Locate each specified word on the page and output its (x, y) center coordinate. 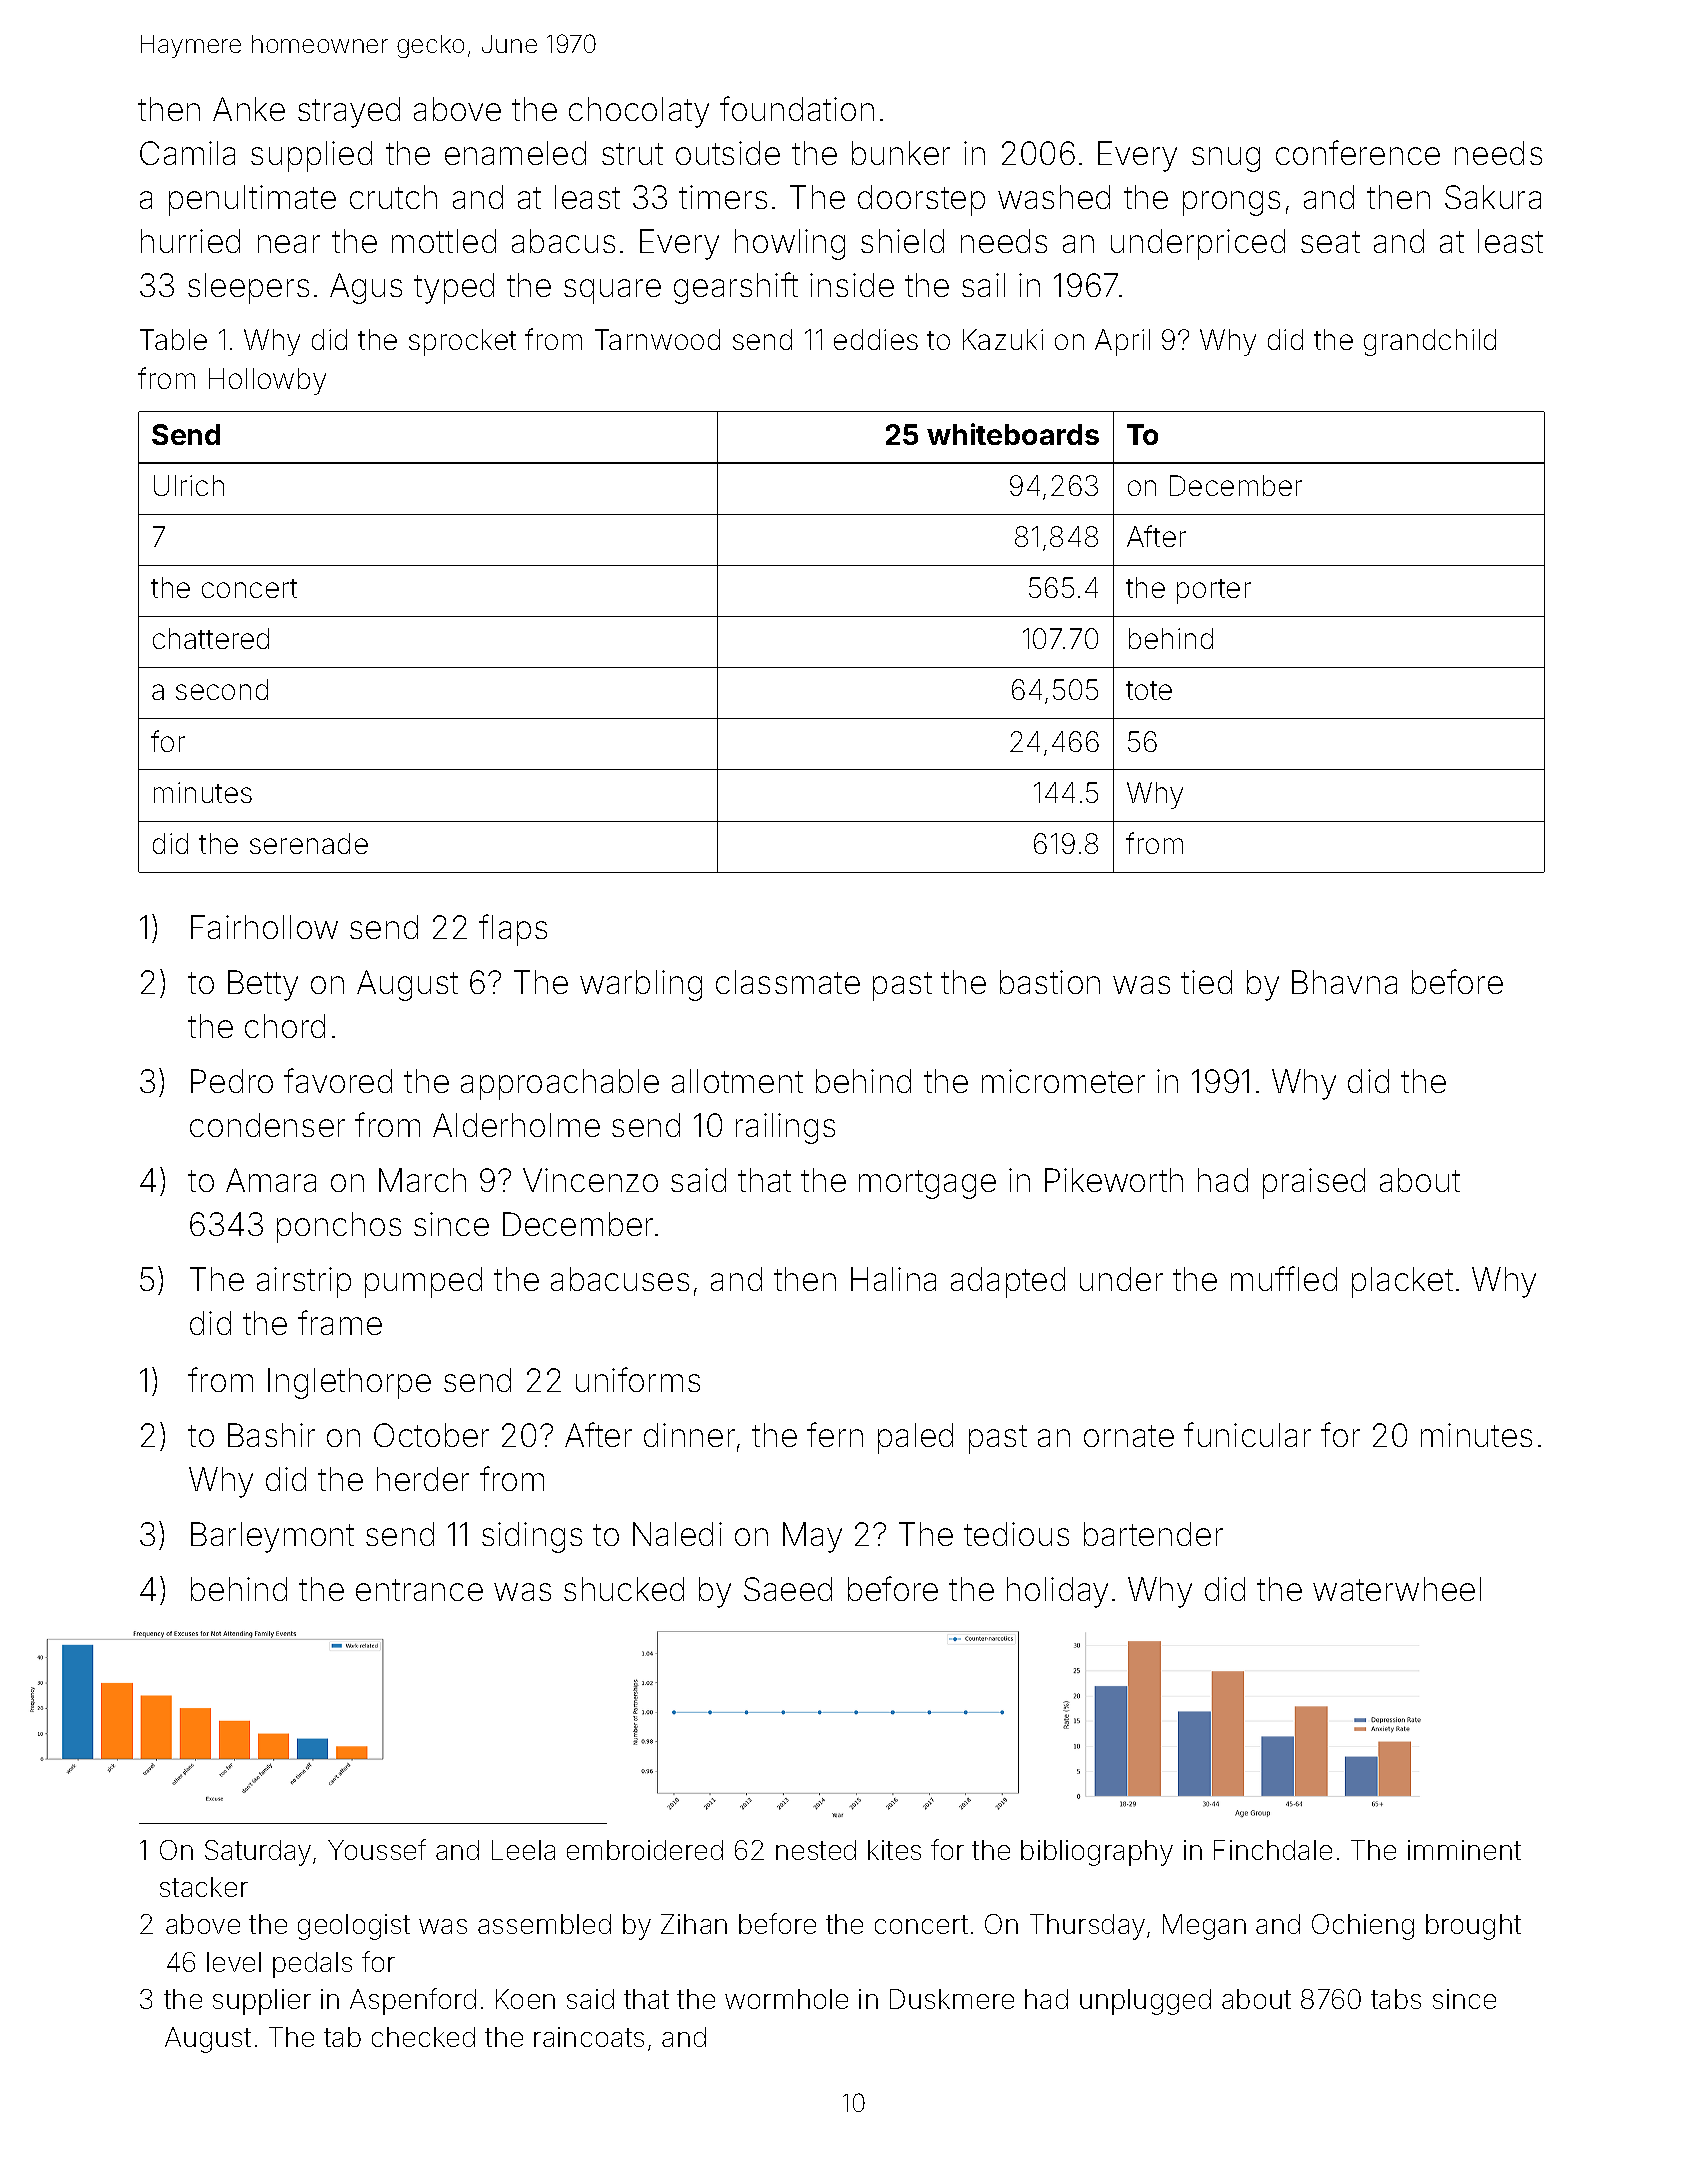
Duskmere (952, 1999)
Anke (249, 109)
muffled (1284, 1278)
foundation (797, 108)
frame (340, 1322)
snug (1226, 159)
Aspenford (413, 2001)
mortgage (927, 1184)
